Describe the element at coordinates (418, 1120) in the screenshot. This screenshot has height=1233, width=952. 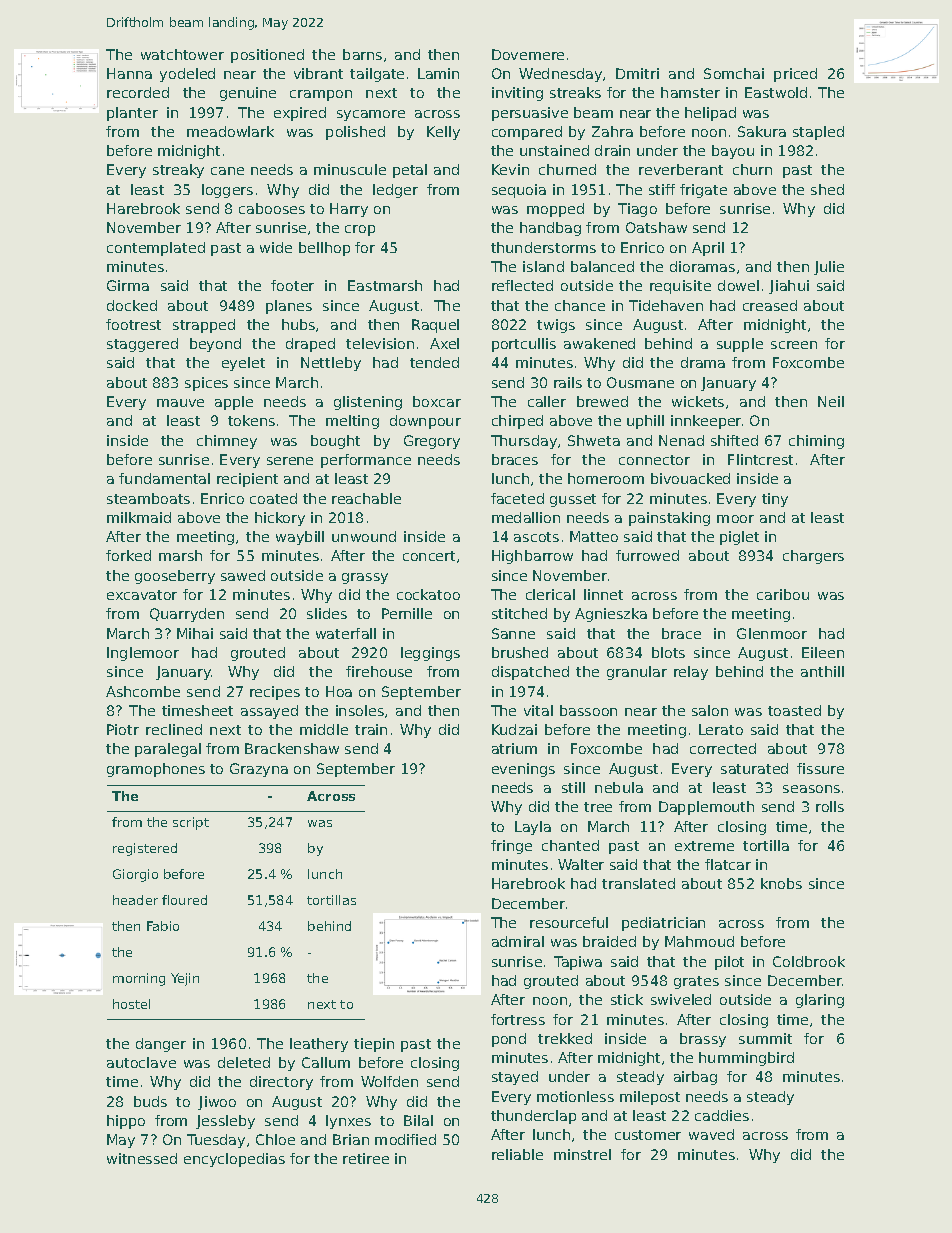
I see `Bilal` at that location.
